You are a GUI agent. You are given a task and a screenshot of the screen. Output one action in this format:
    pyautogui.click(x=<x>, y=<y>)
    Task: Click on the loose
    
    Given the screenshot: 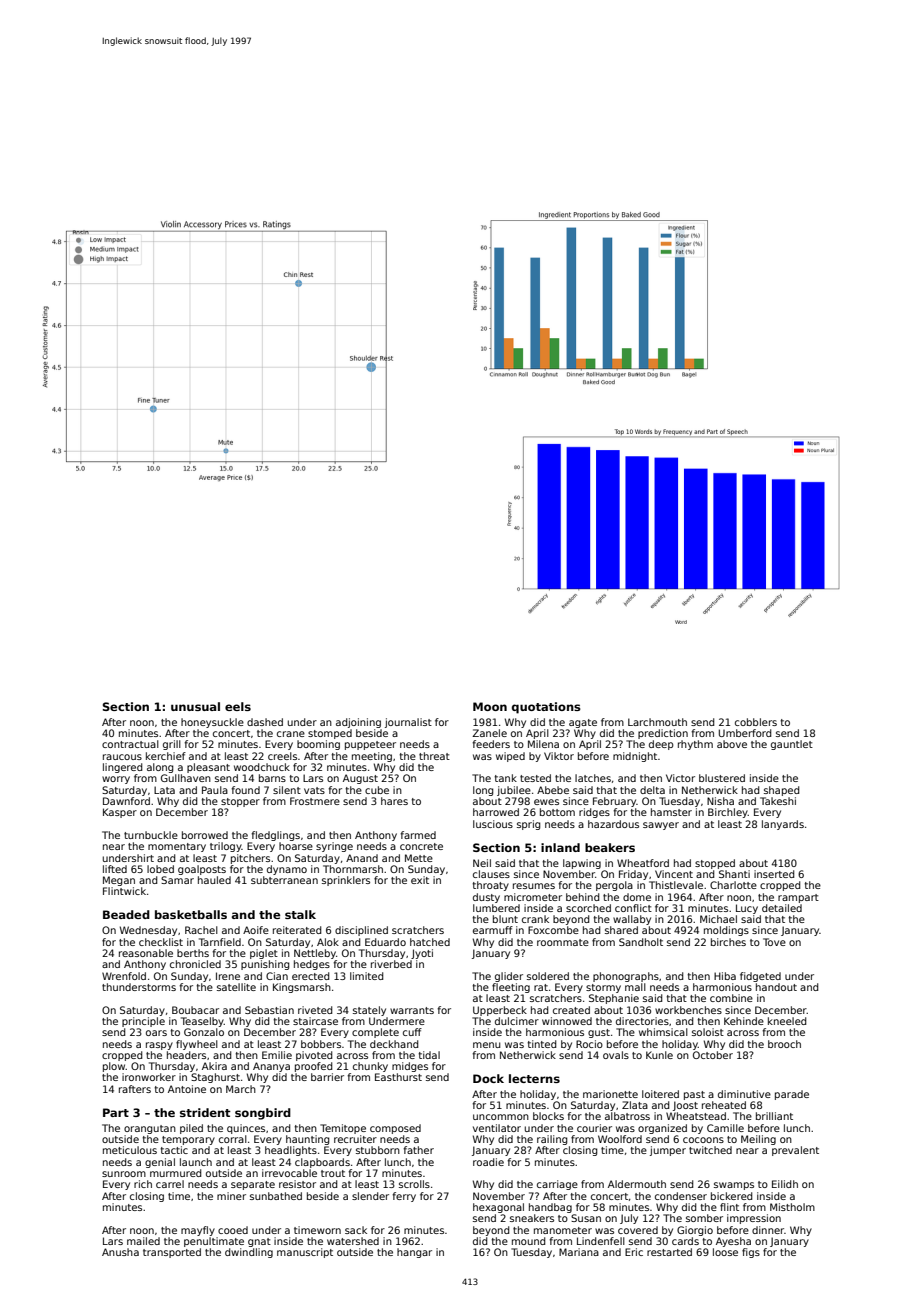 What is the action you would take?
    pyautogui.click(x=725, y=1252)
